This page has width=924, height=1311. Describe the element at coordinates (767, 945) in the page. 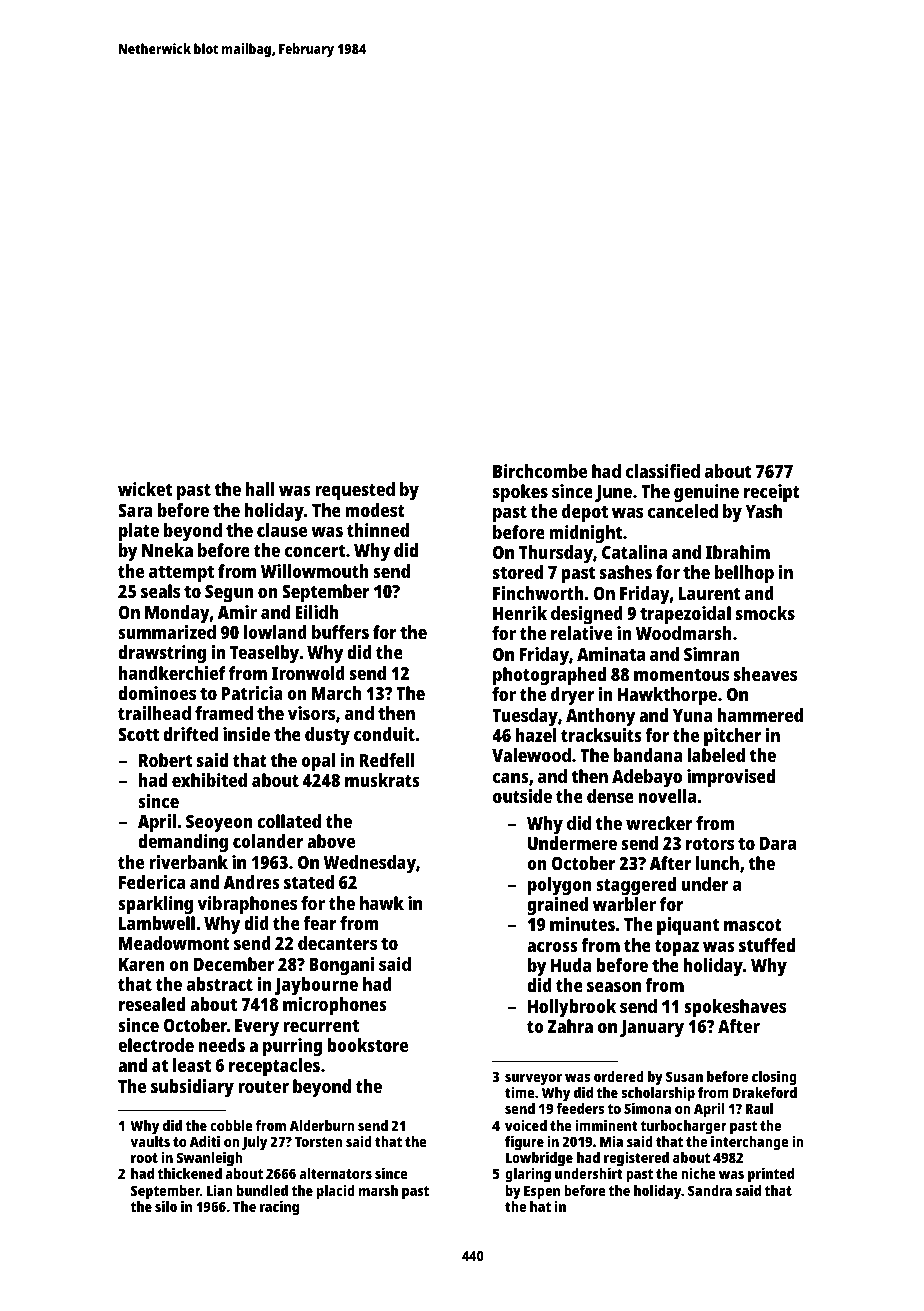

I see `stuffed` at that location.
